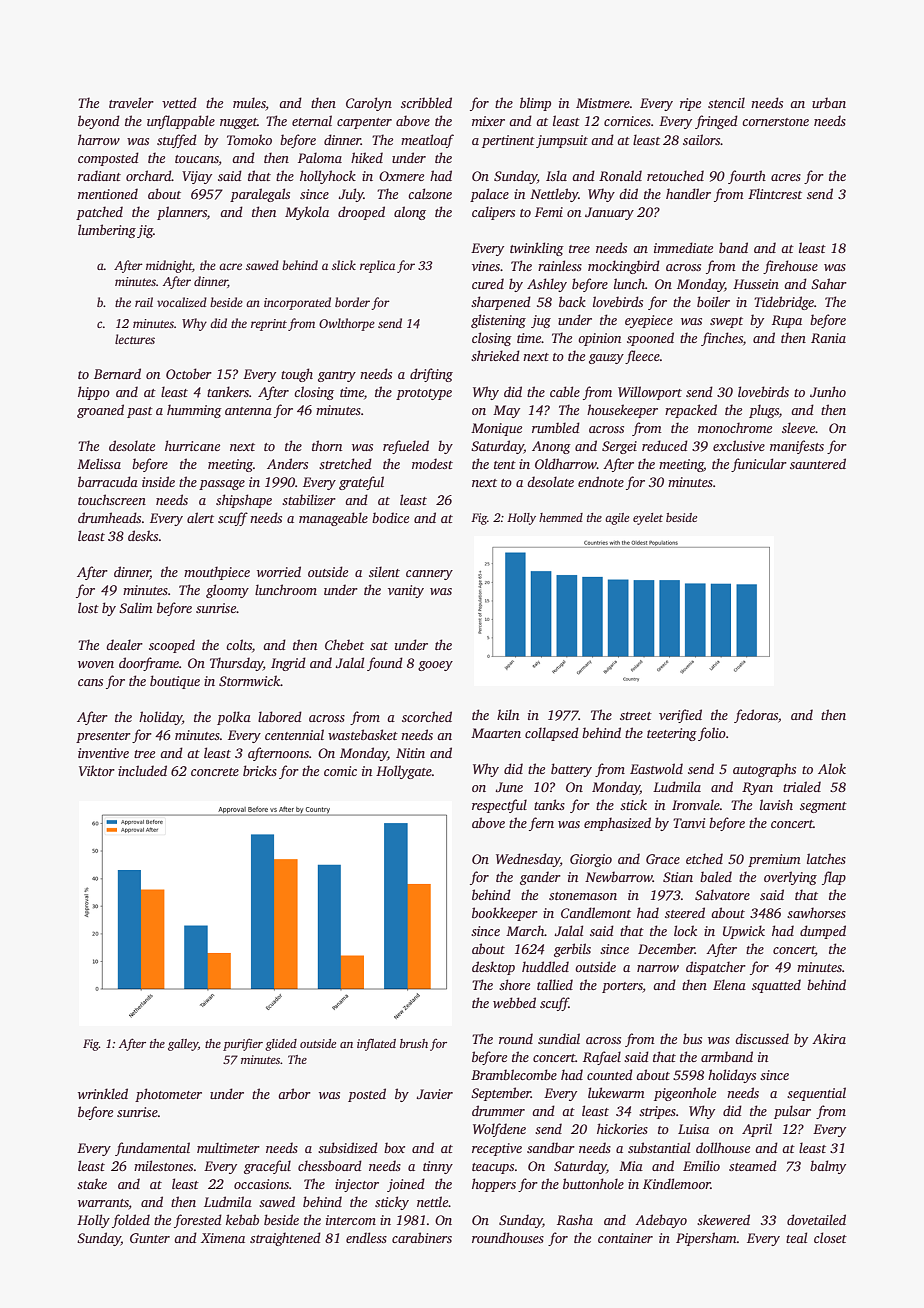 This screenshot has width=924, height=1308. Describe the element at coordinates (183, 1045) in the screenshot. I see `galley` at that location.
